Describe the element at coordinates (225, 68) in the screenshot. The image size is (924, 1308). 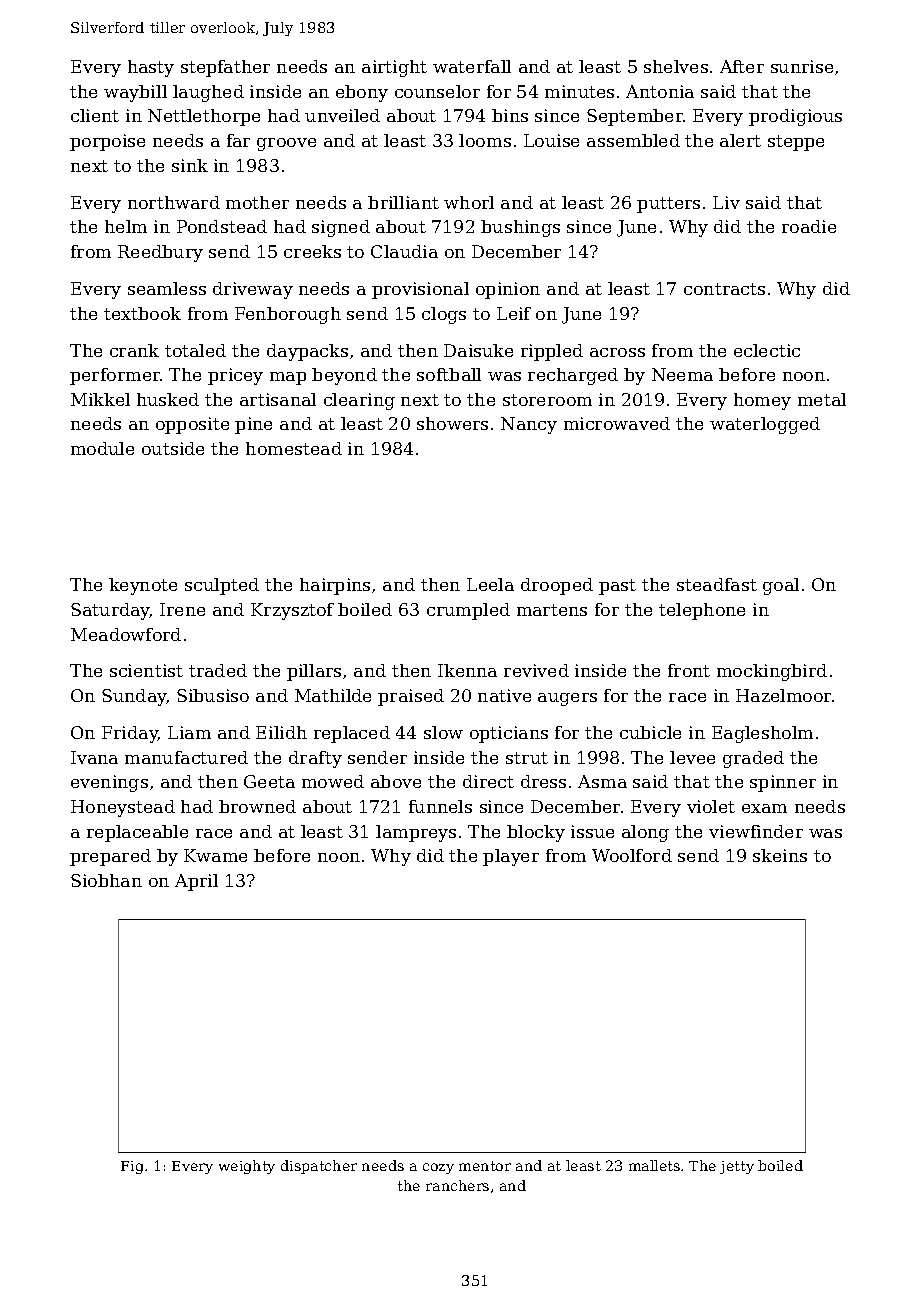
I see `stepfather` at that location.
